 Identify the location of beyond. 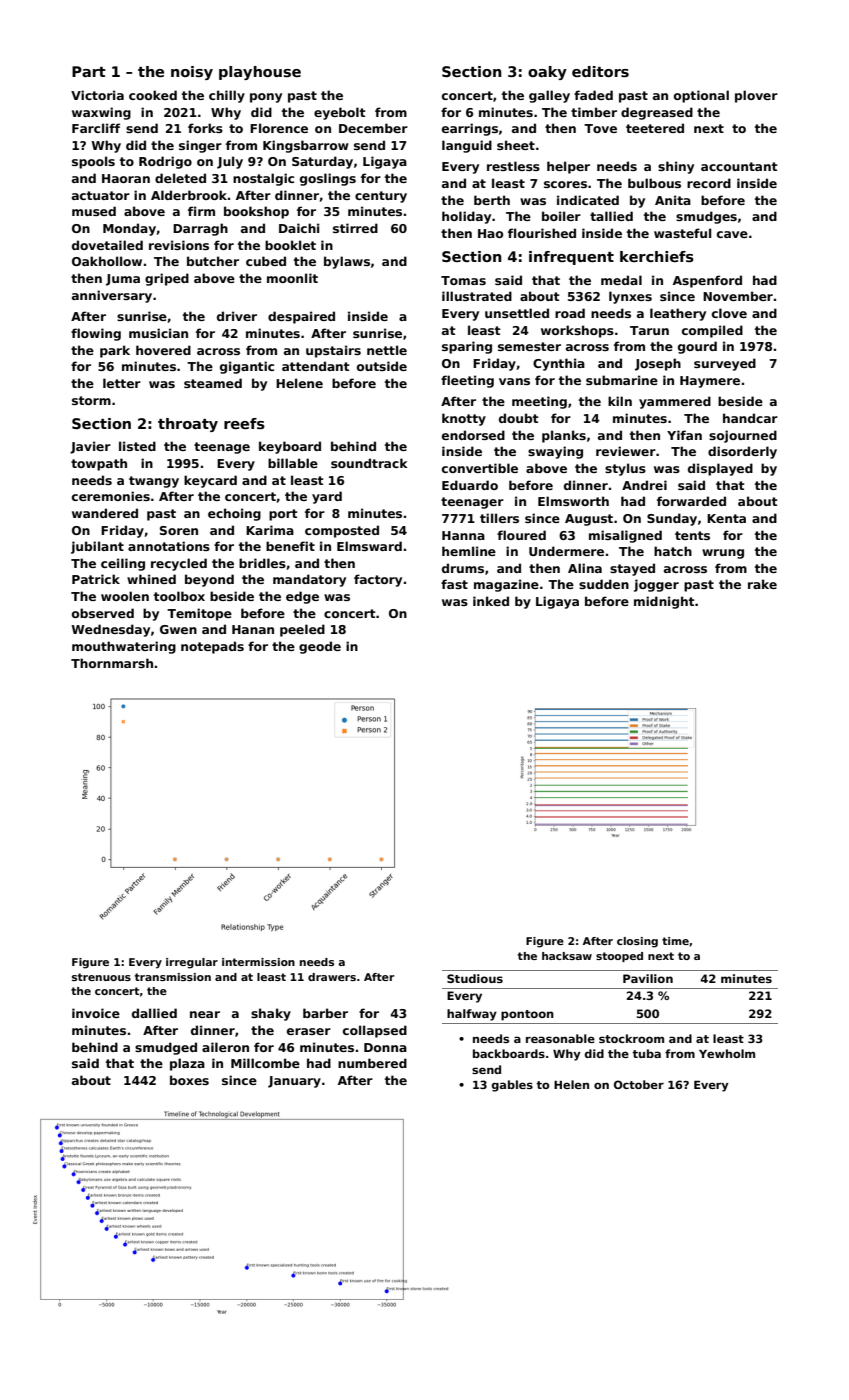
(209, 580).
